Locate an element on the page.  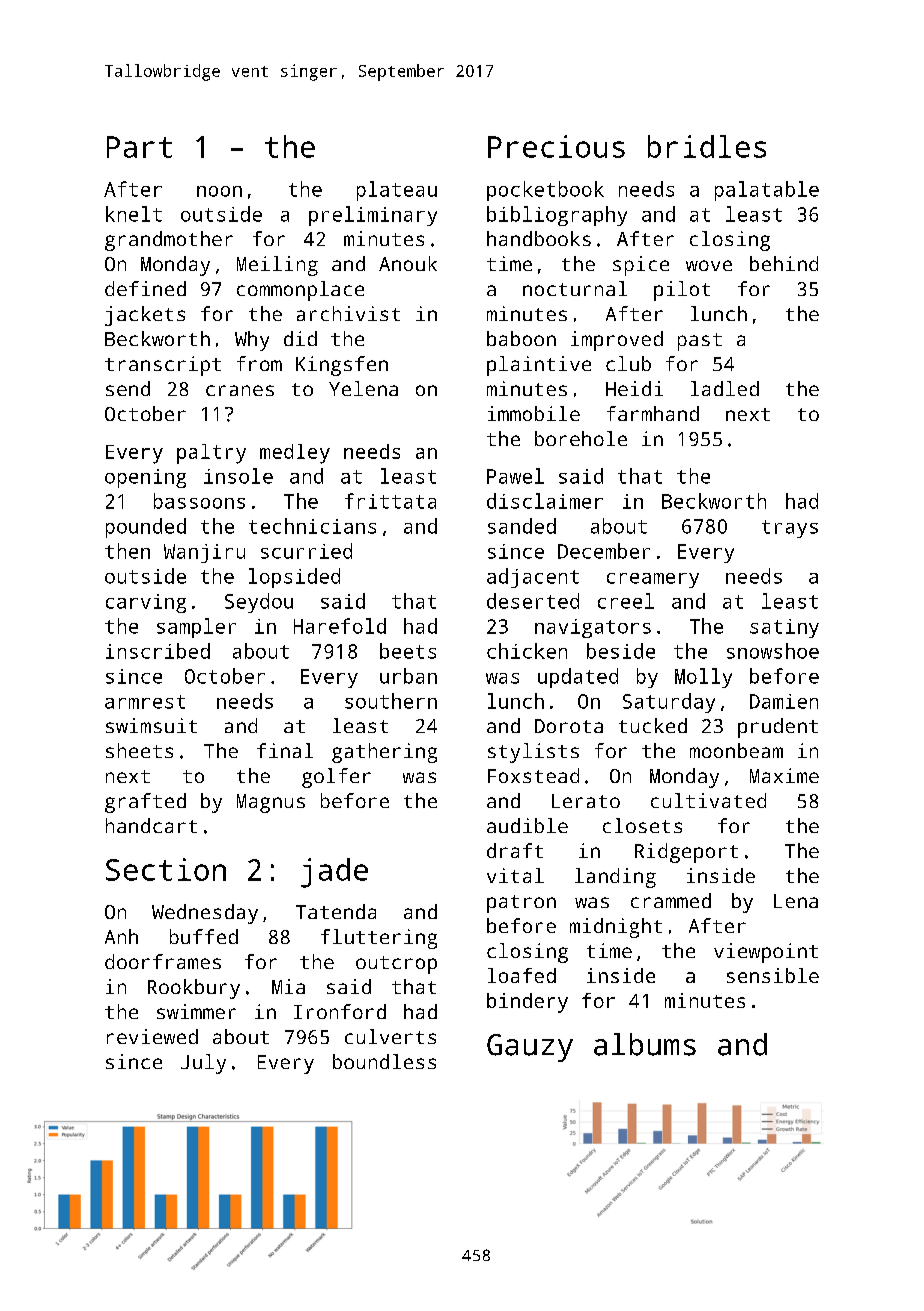
beside is located at coordinates (621, 651).
